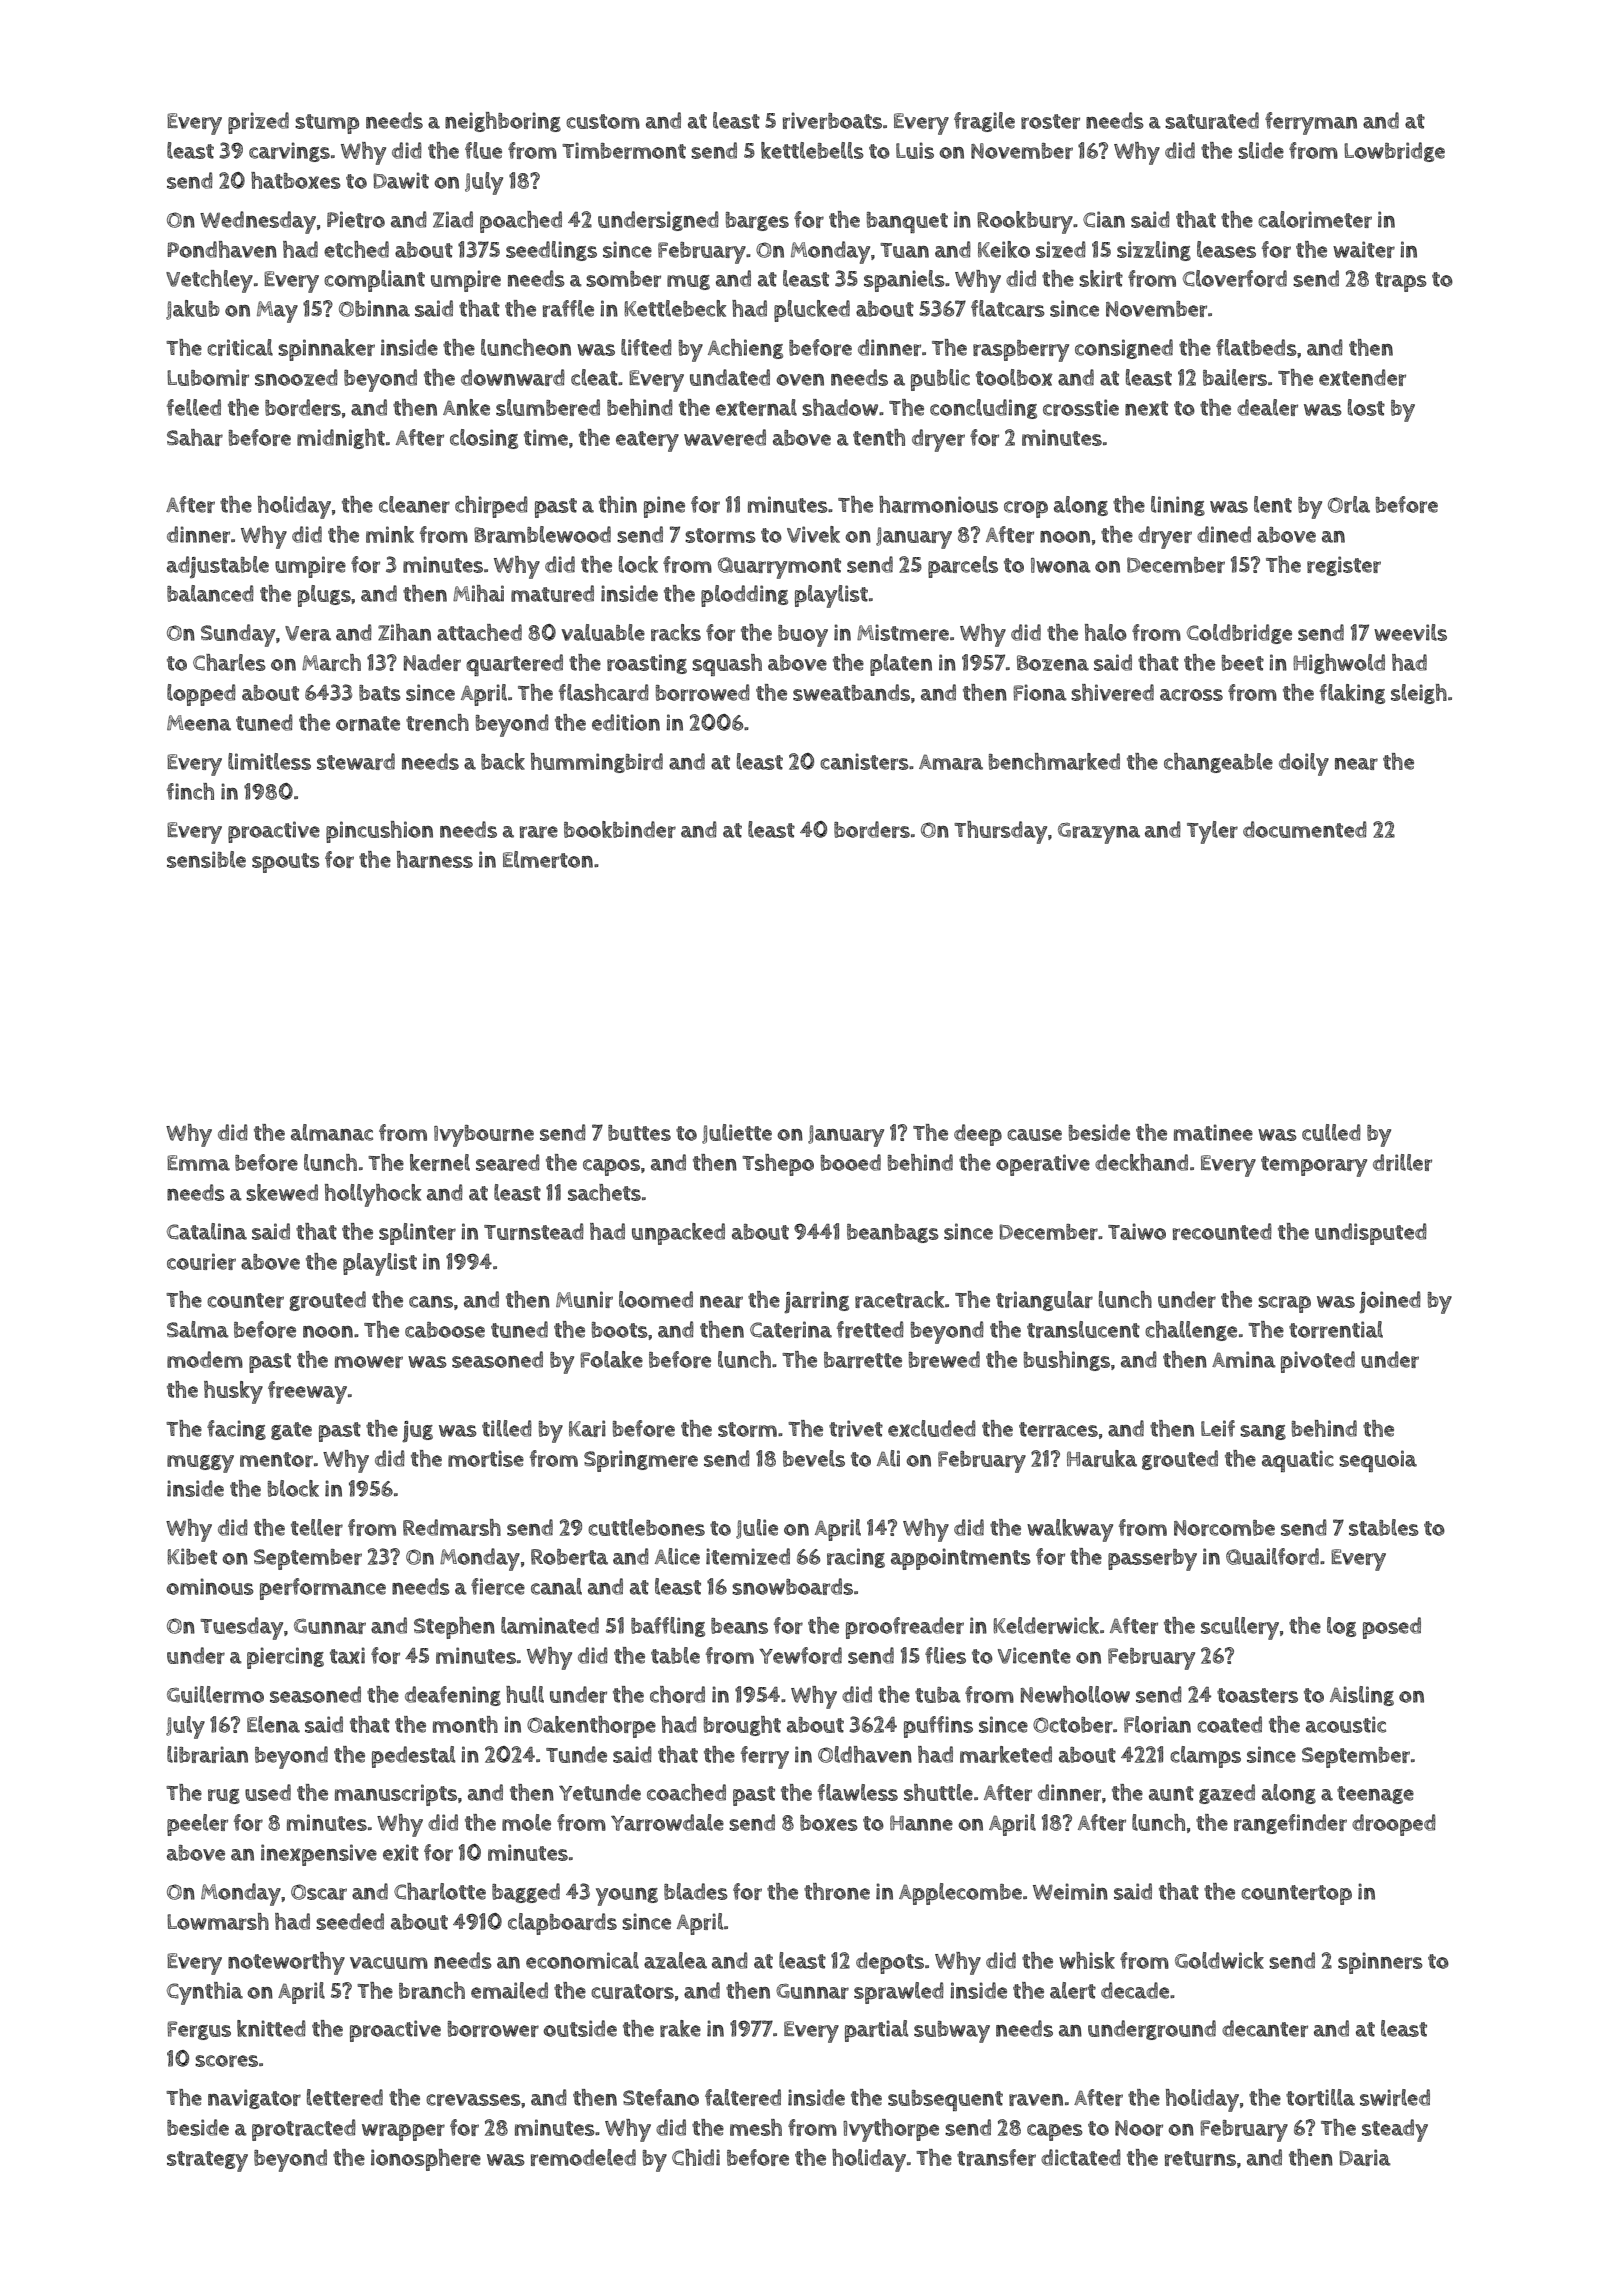 Image resolution: width=1620 pixels, height=2292 pixels. I want to click on limitless, so click(269, 761).
